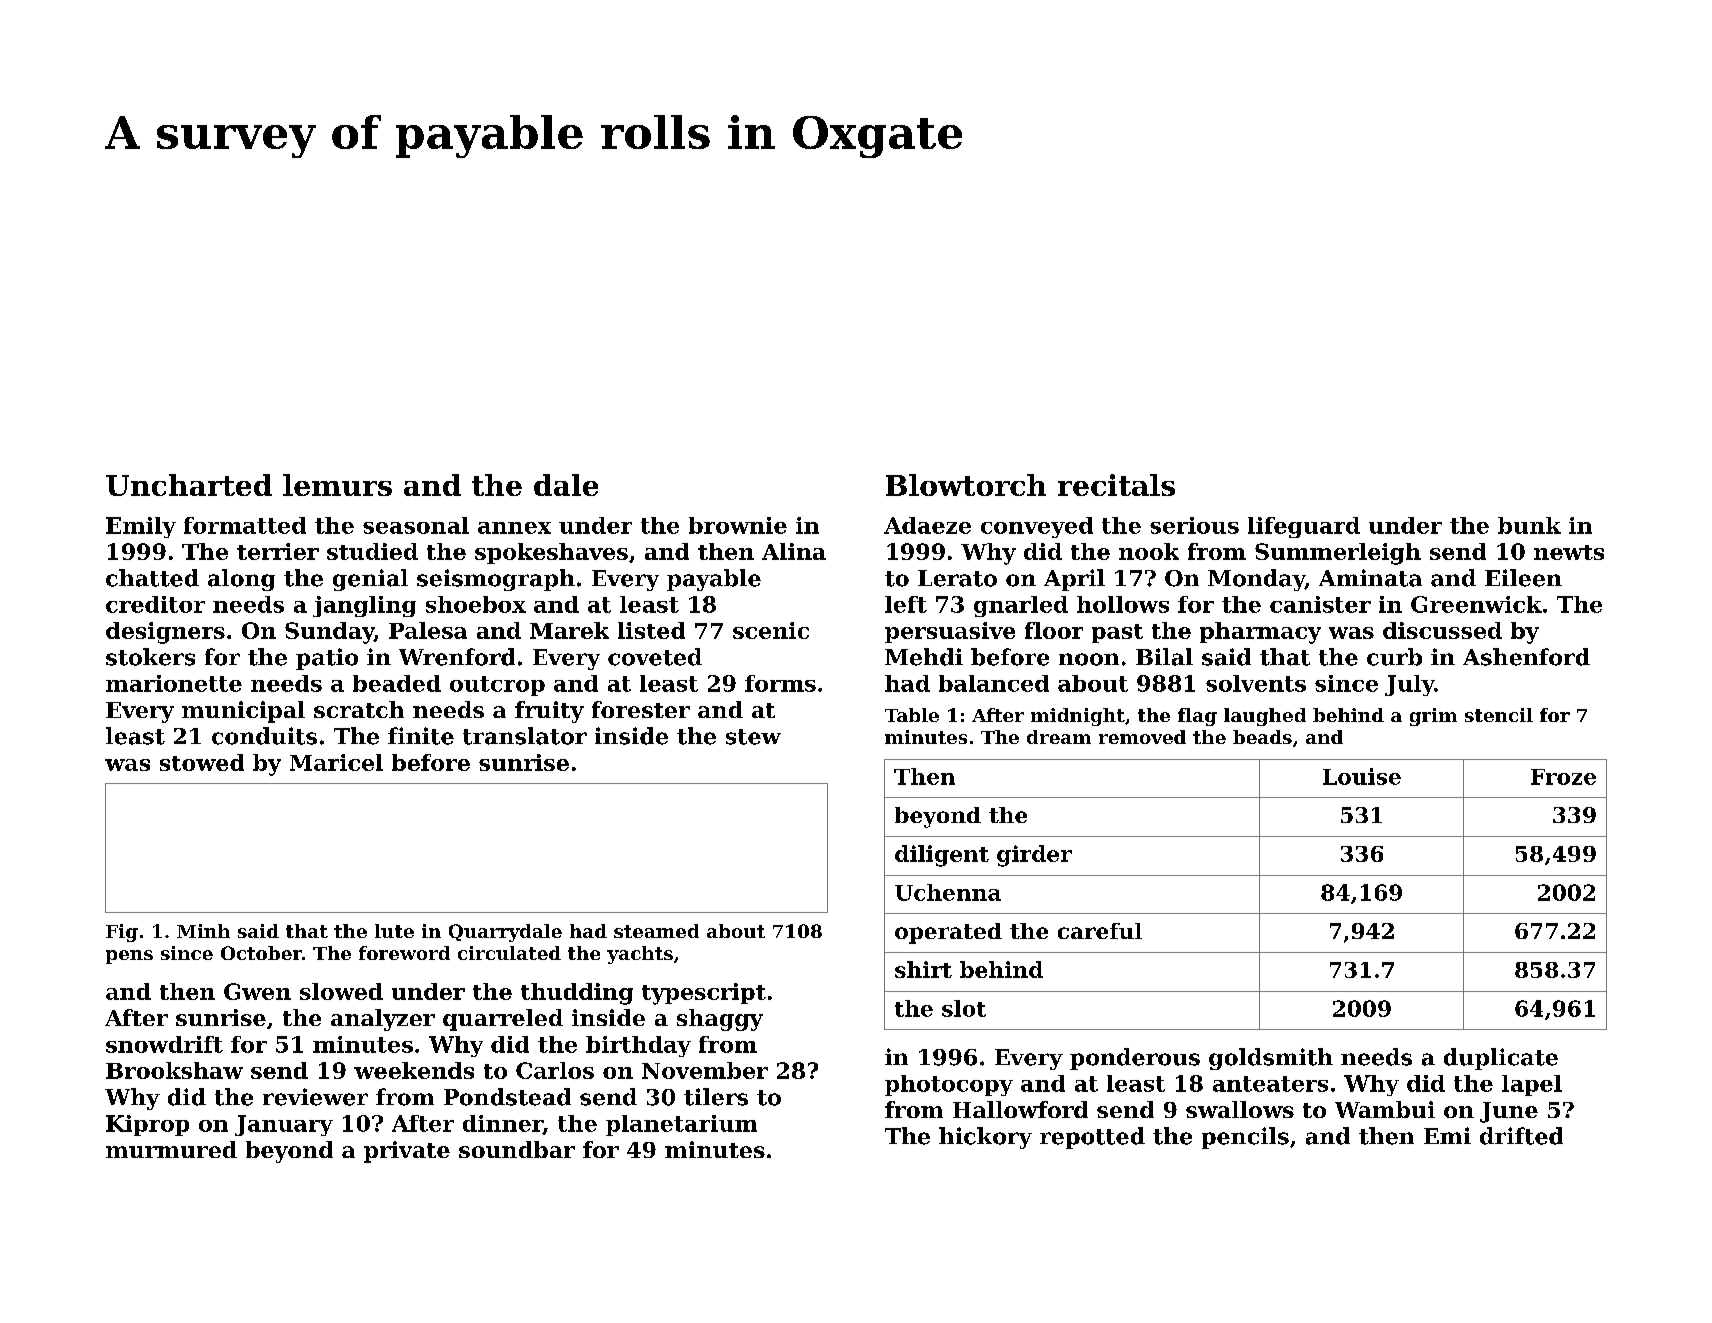 The image size is (1712, 1323). What do you see at coordinates (1501, 1059) in the screenshot?
I see `duplicate` at bounding box center [1501, 1059].
